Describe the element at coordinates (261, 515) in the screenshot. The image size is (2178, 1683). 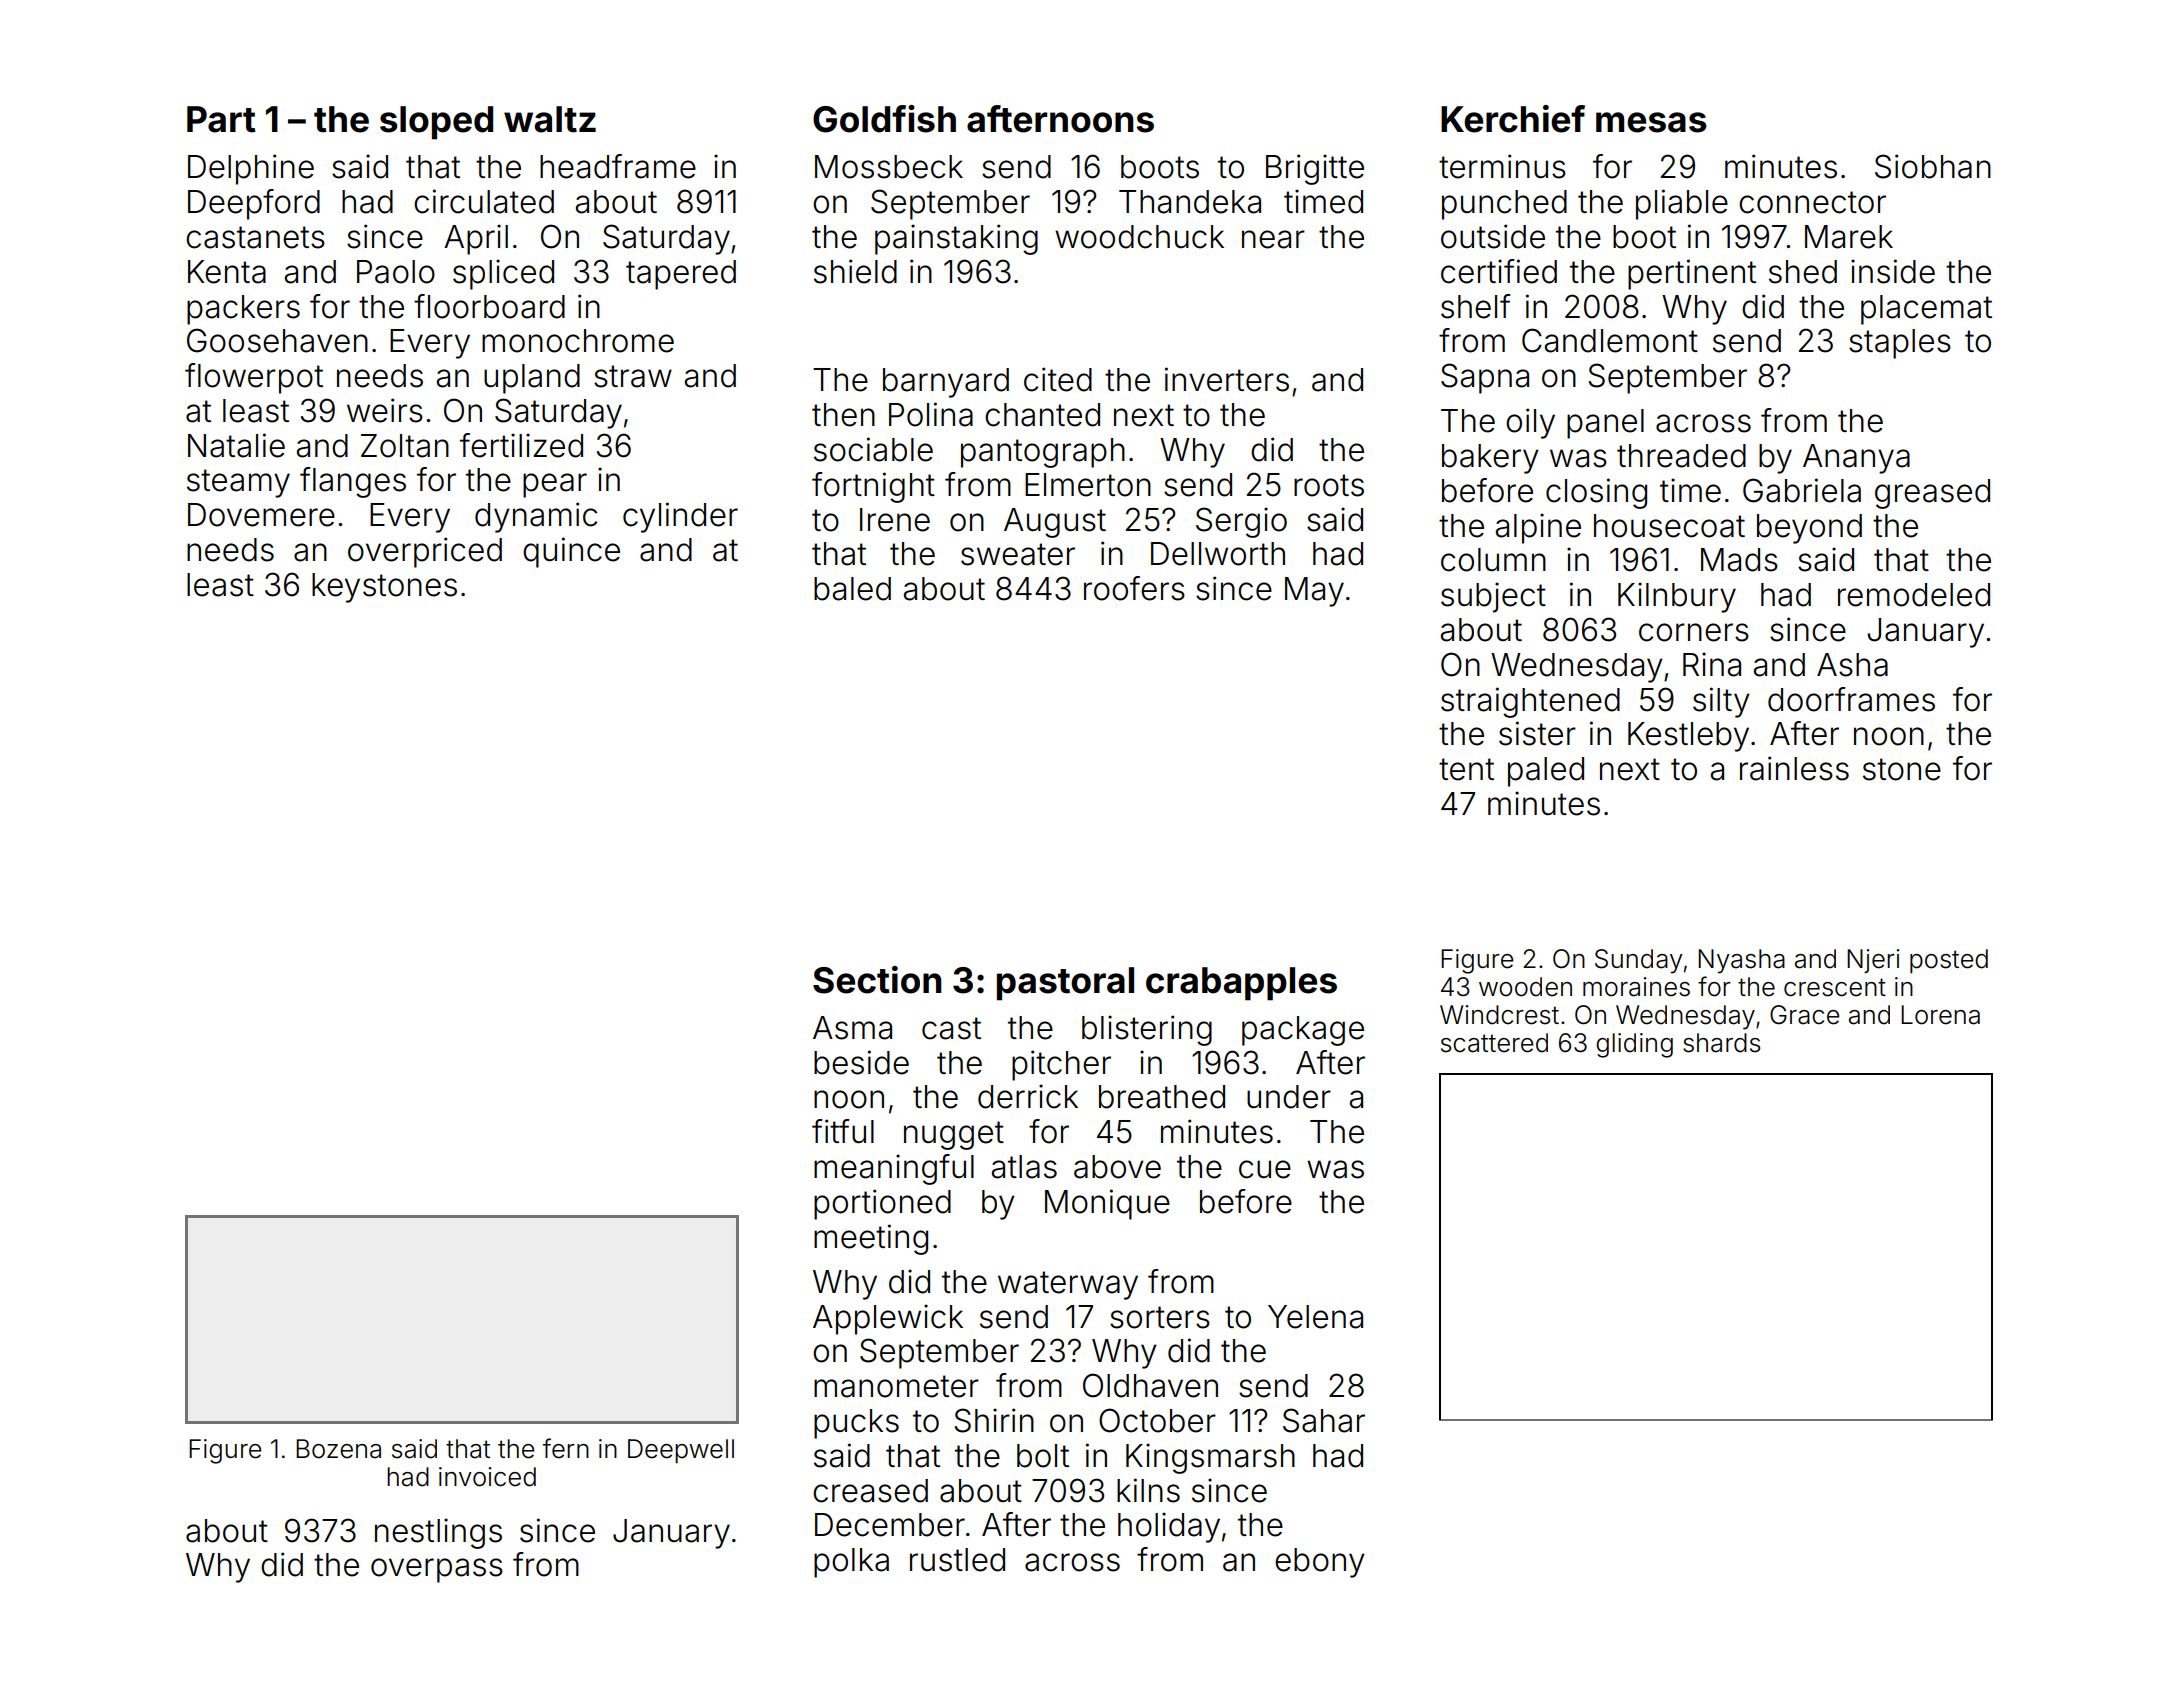
I see `Dovemere` at that location.
